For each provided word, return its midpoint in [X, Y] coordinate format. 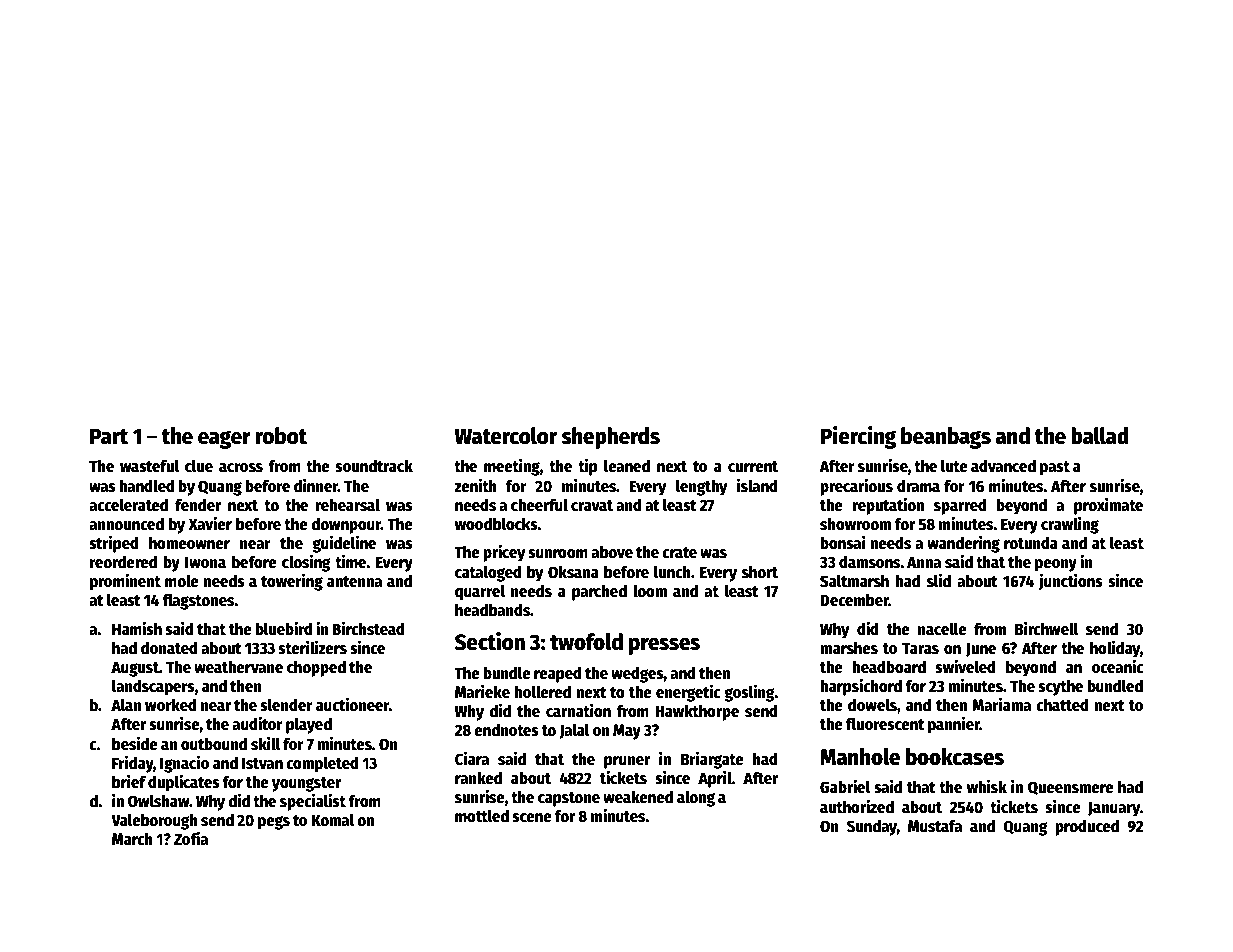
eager [224, 439]
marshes [849, 647]
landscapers [153, 687]
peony [1056, 565]
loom [650, 590]
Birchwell [1046, 628]
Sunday [872, 827]
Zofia [191, 838]
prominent [125, 582]
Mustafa [935, 826]
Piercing [858, 437]
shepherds [610, 438]
